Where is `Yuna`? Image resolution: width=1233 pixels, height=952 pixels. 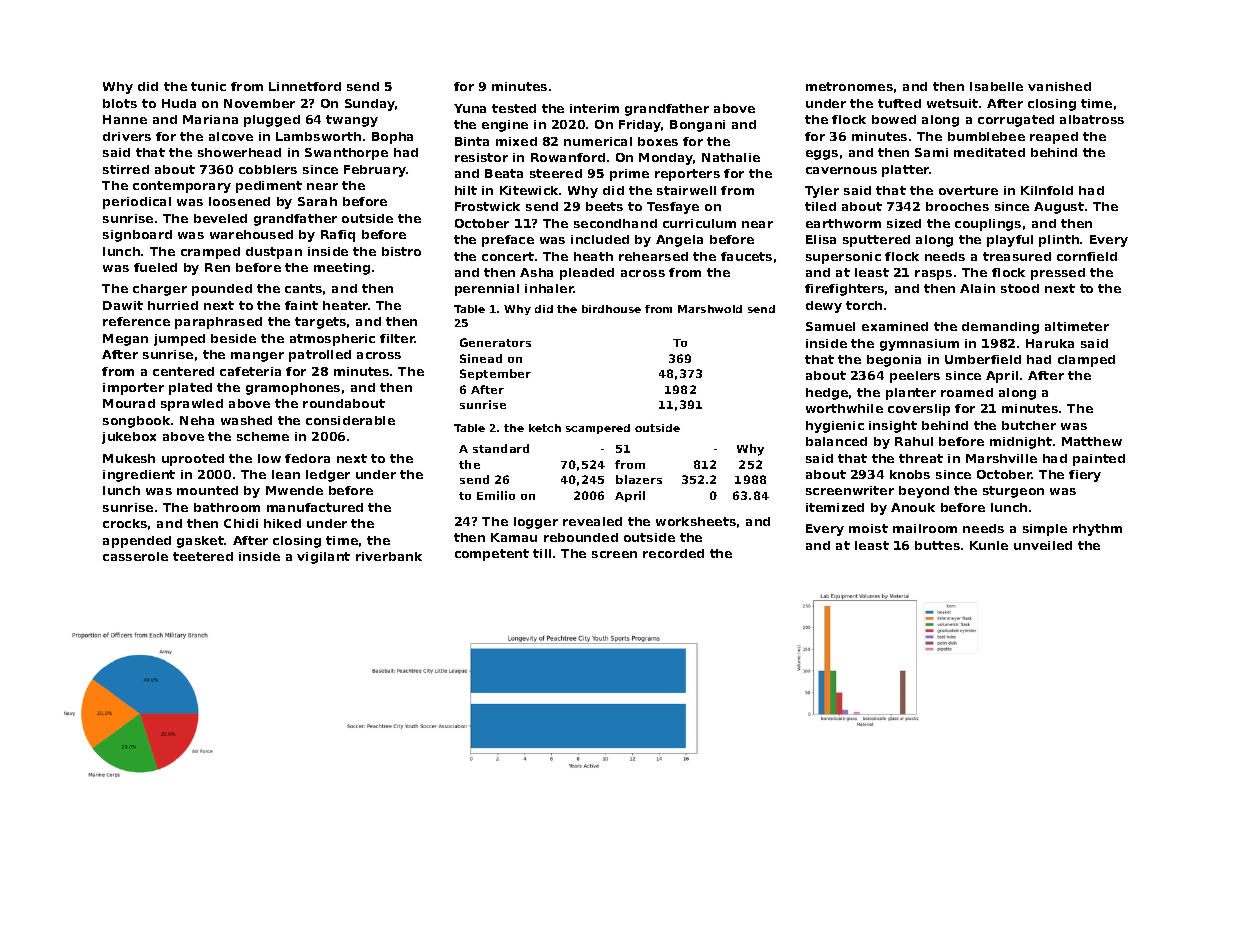 Yuna is located at coordinates (470, 108).
